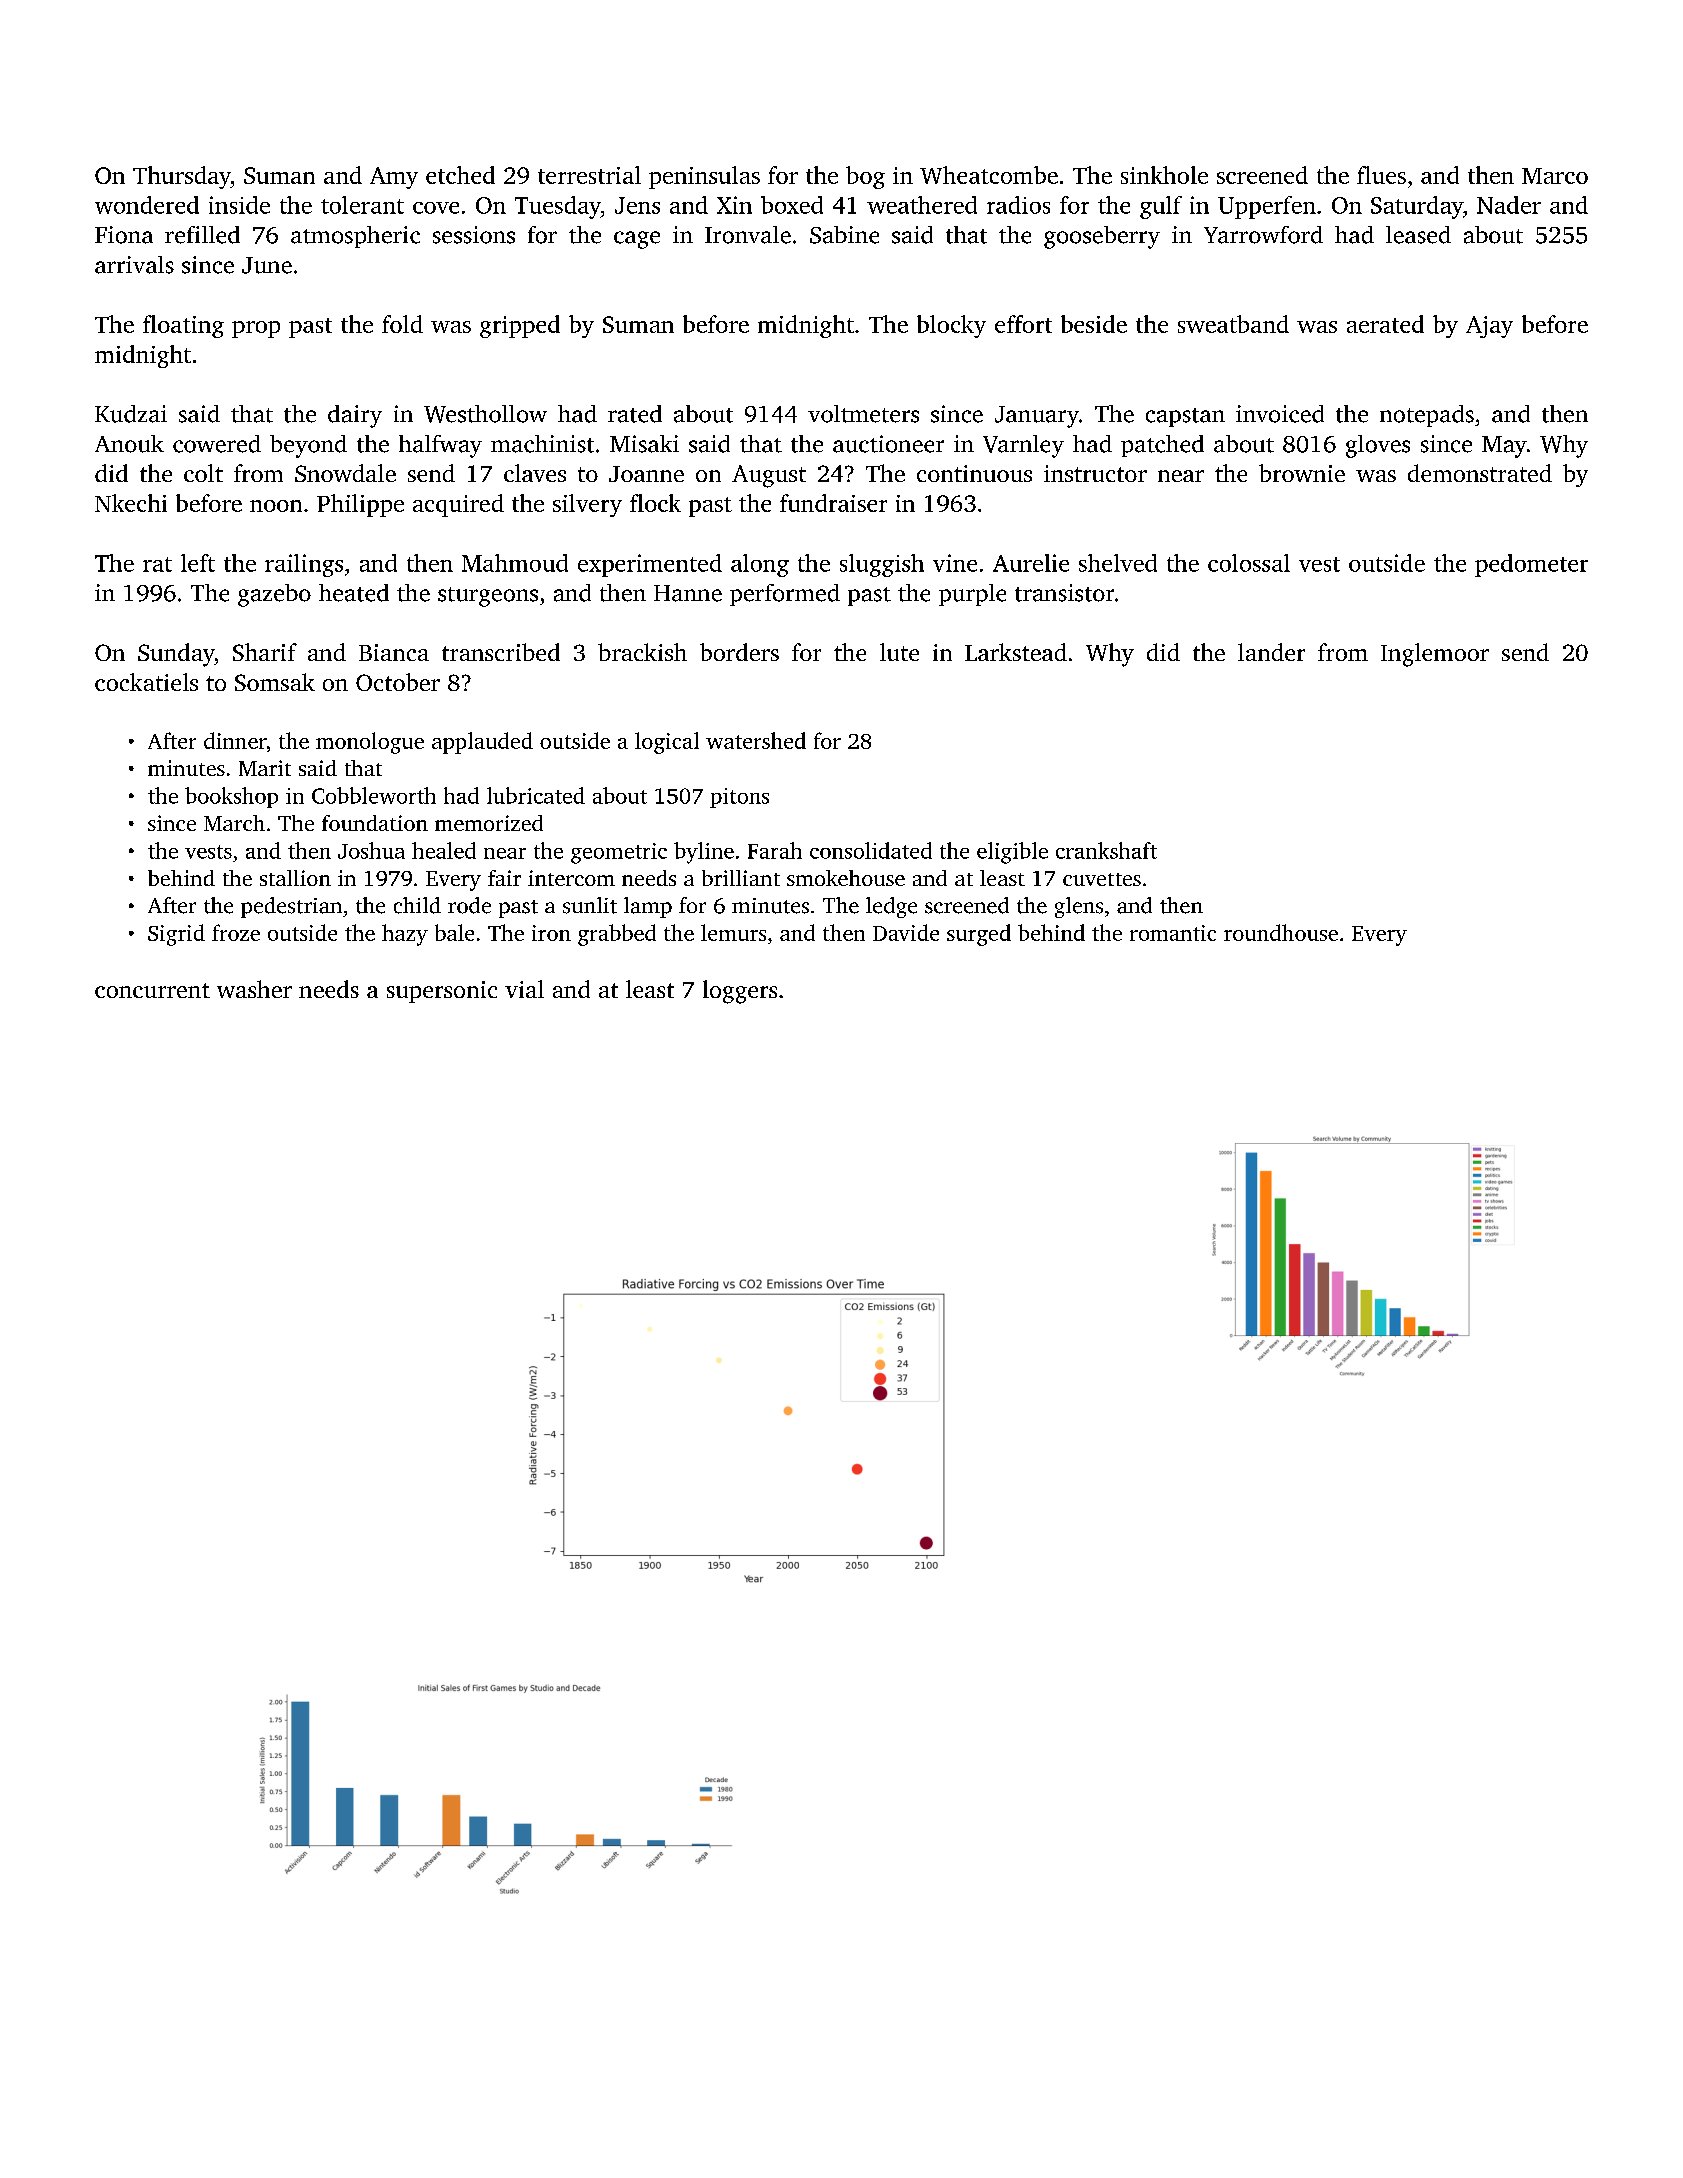 The image size is (1683, 2178). What do you see at coordinates (739, 798) in the image?
I see `pitons` at bounding box center [739, 798].
